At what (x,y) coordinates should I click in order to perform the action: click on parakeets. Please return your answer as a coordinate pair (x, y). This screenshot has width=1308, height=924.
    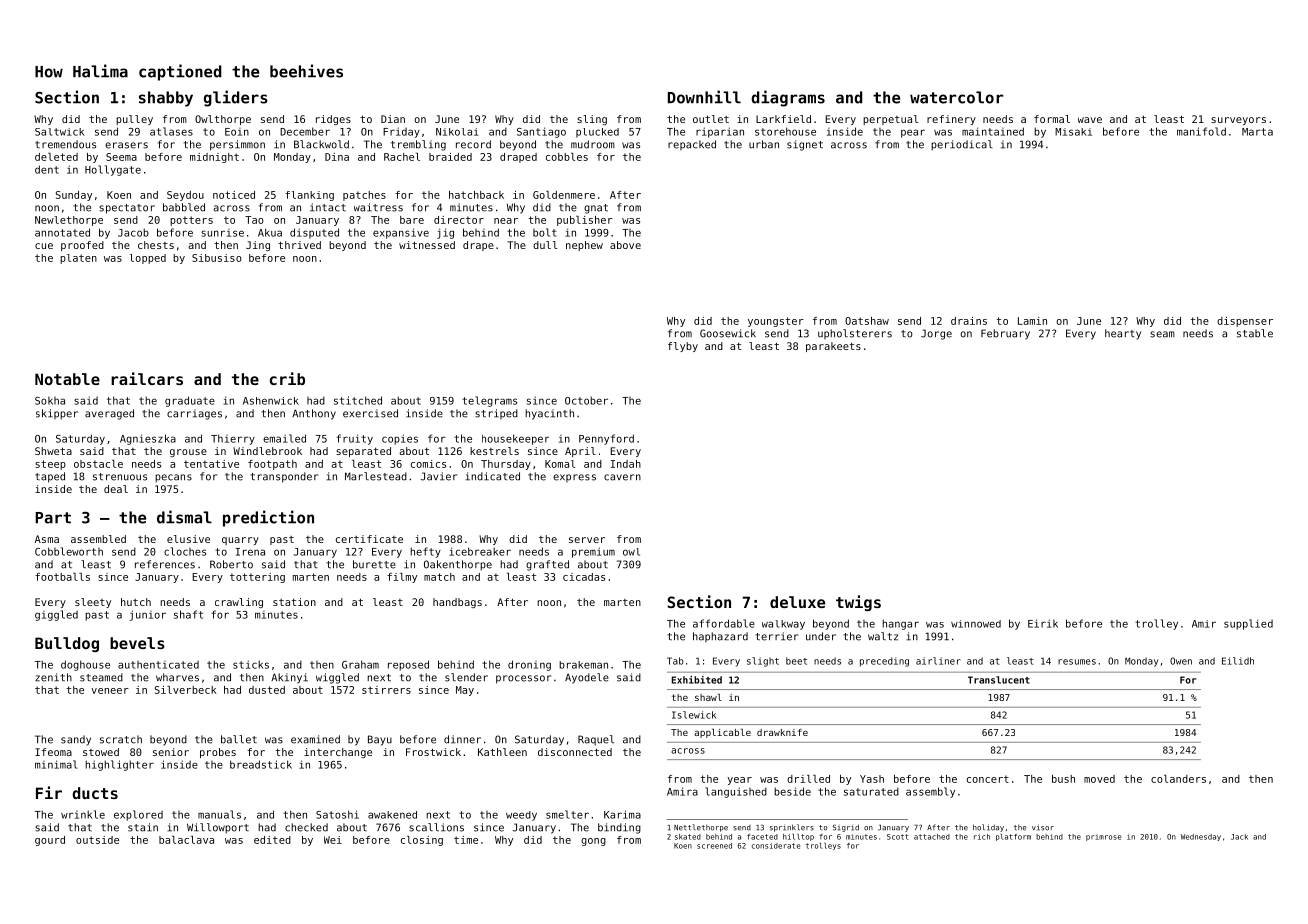
    Looking at the image, I should click on (833, 347).
